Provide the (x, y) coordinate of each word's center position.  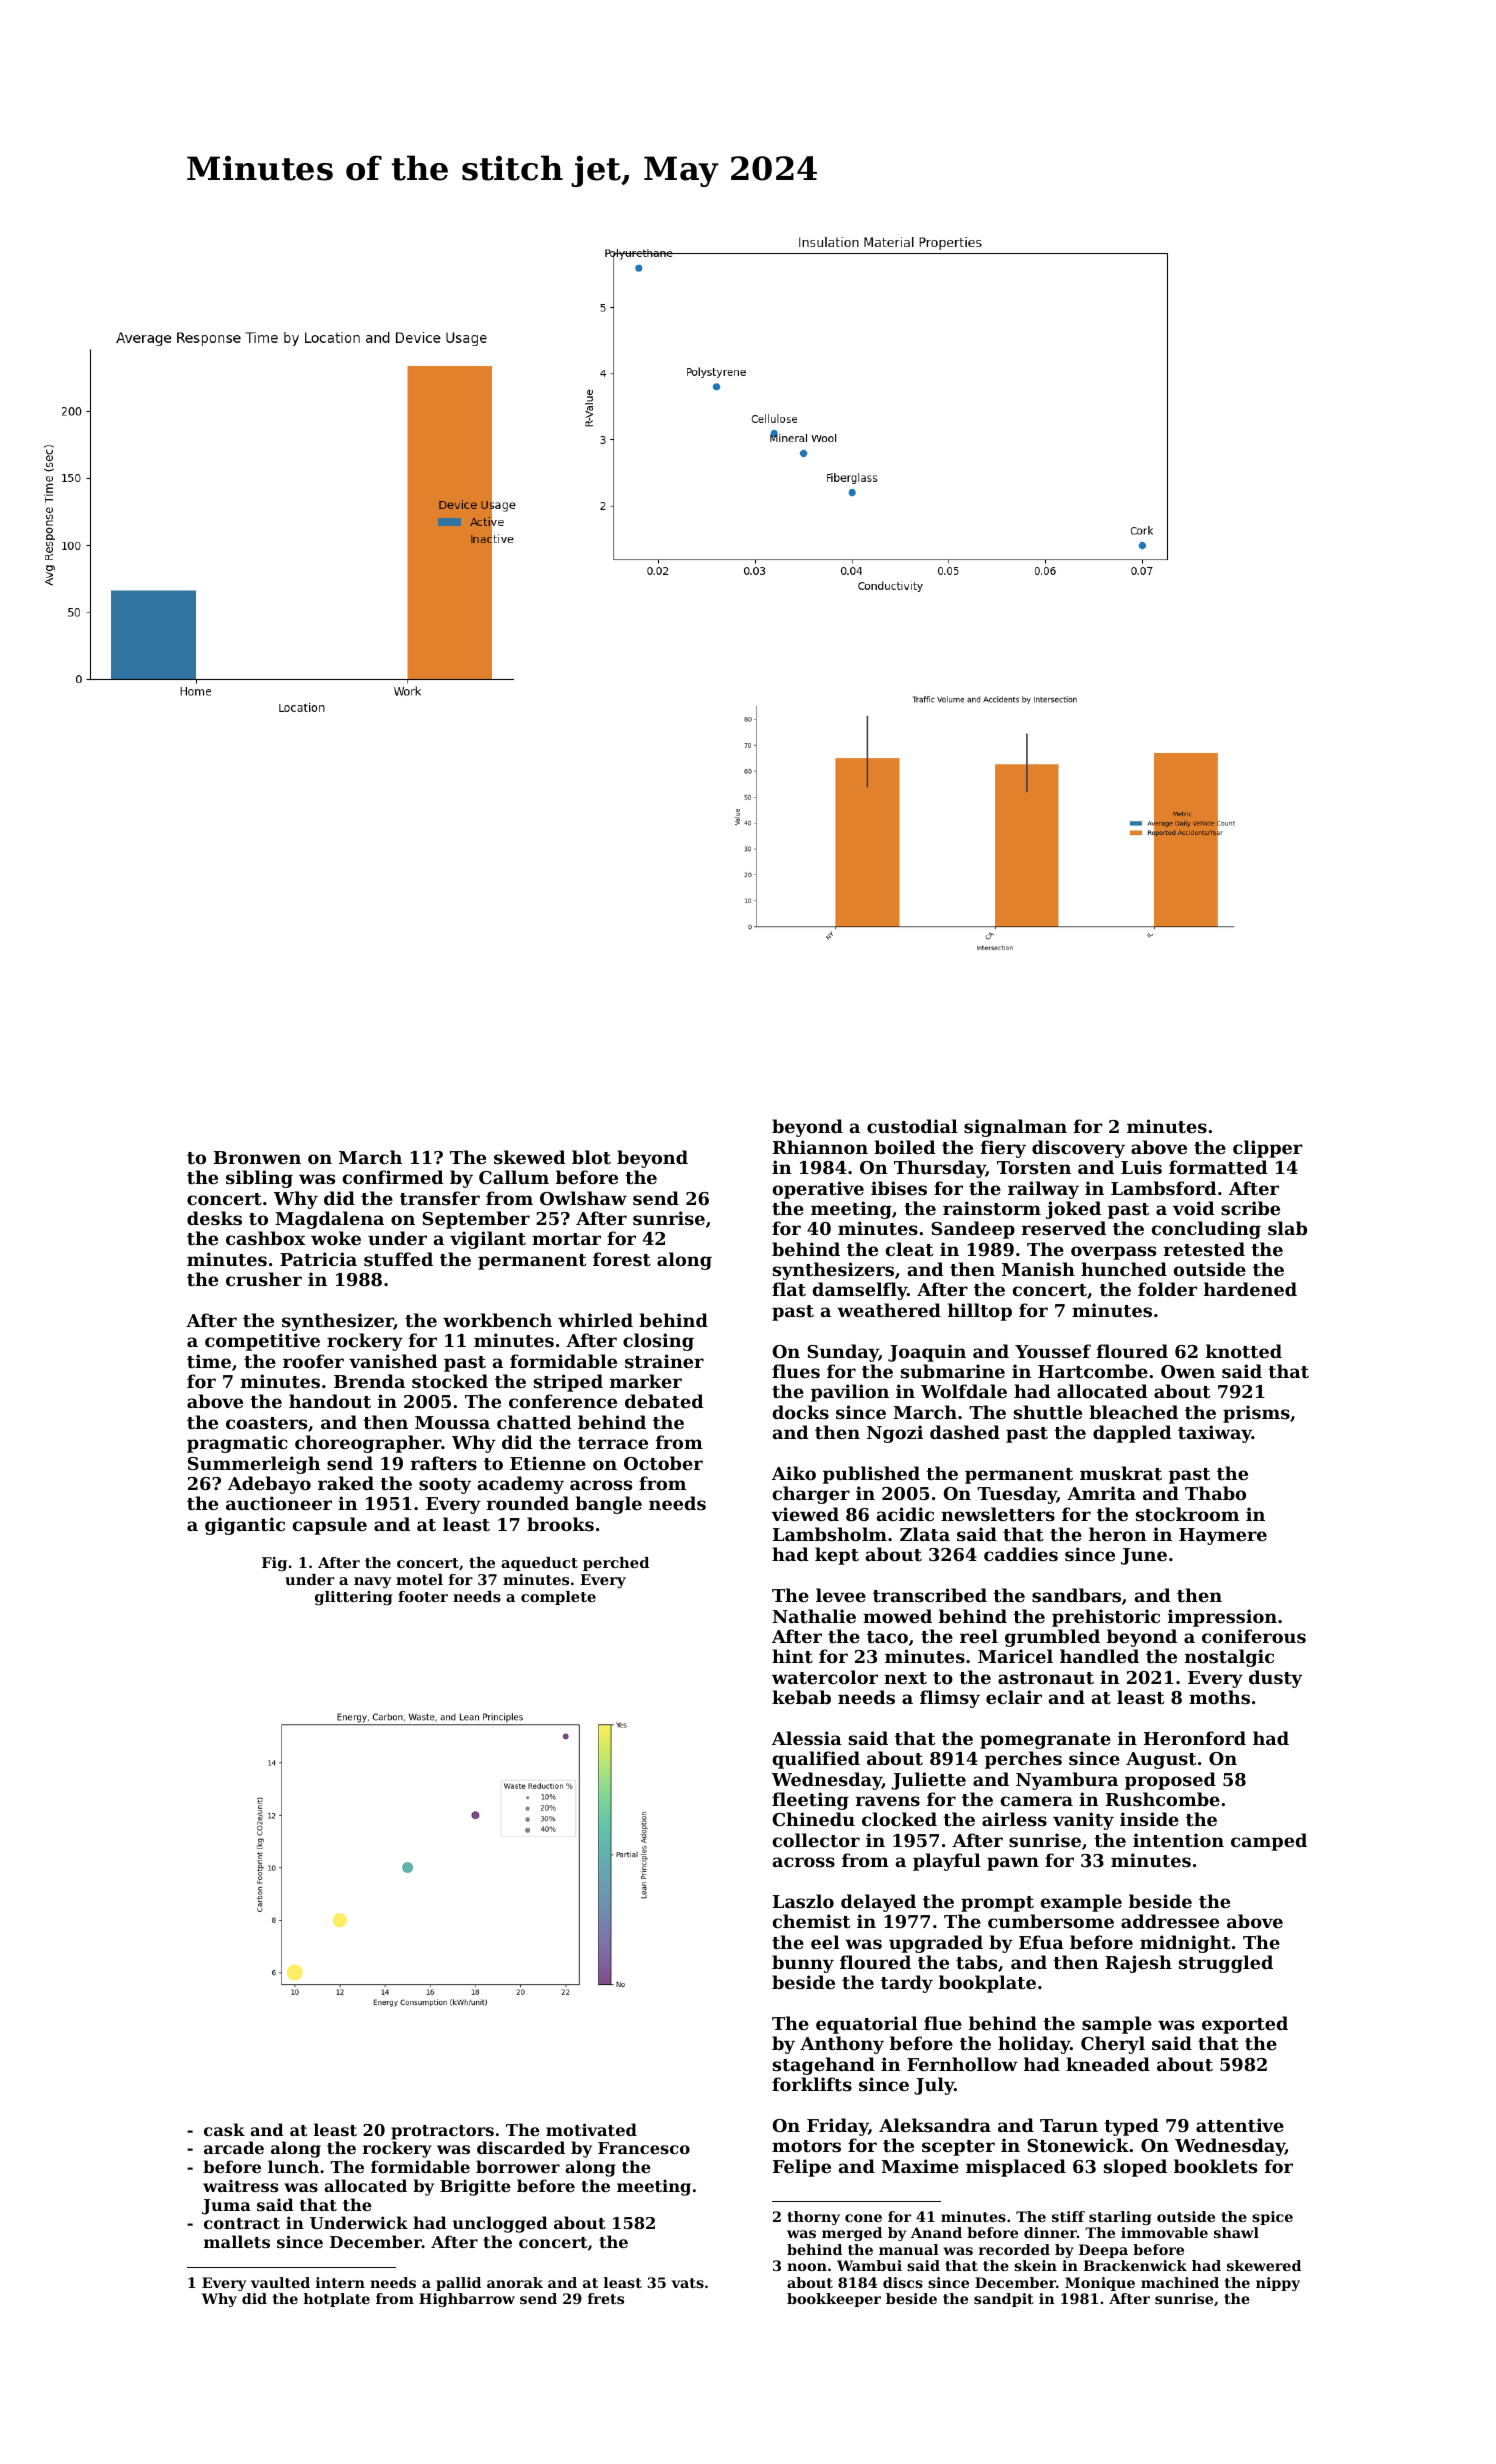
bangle (608, 1505)
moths (1219, 1697)
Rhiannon (820, 1147)
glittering (354, 1598)
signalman (1015, 1128)
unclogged (500, 2224)
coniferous (1254, 1636)
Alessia (807, 1738)
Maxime (920, 2166)
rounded (528, 1503)
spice (1272, 2218)
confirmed (392, 1177)
